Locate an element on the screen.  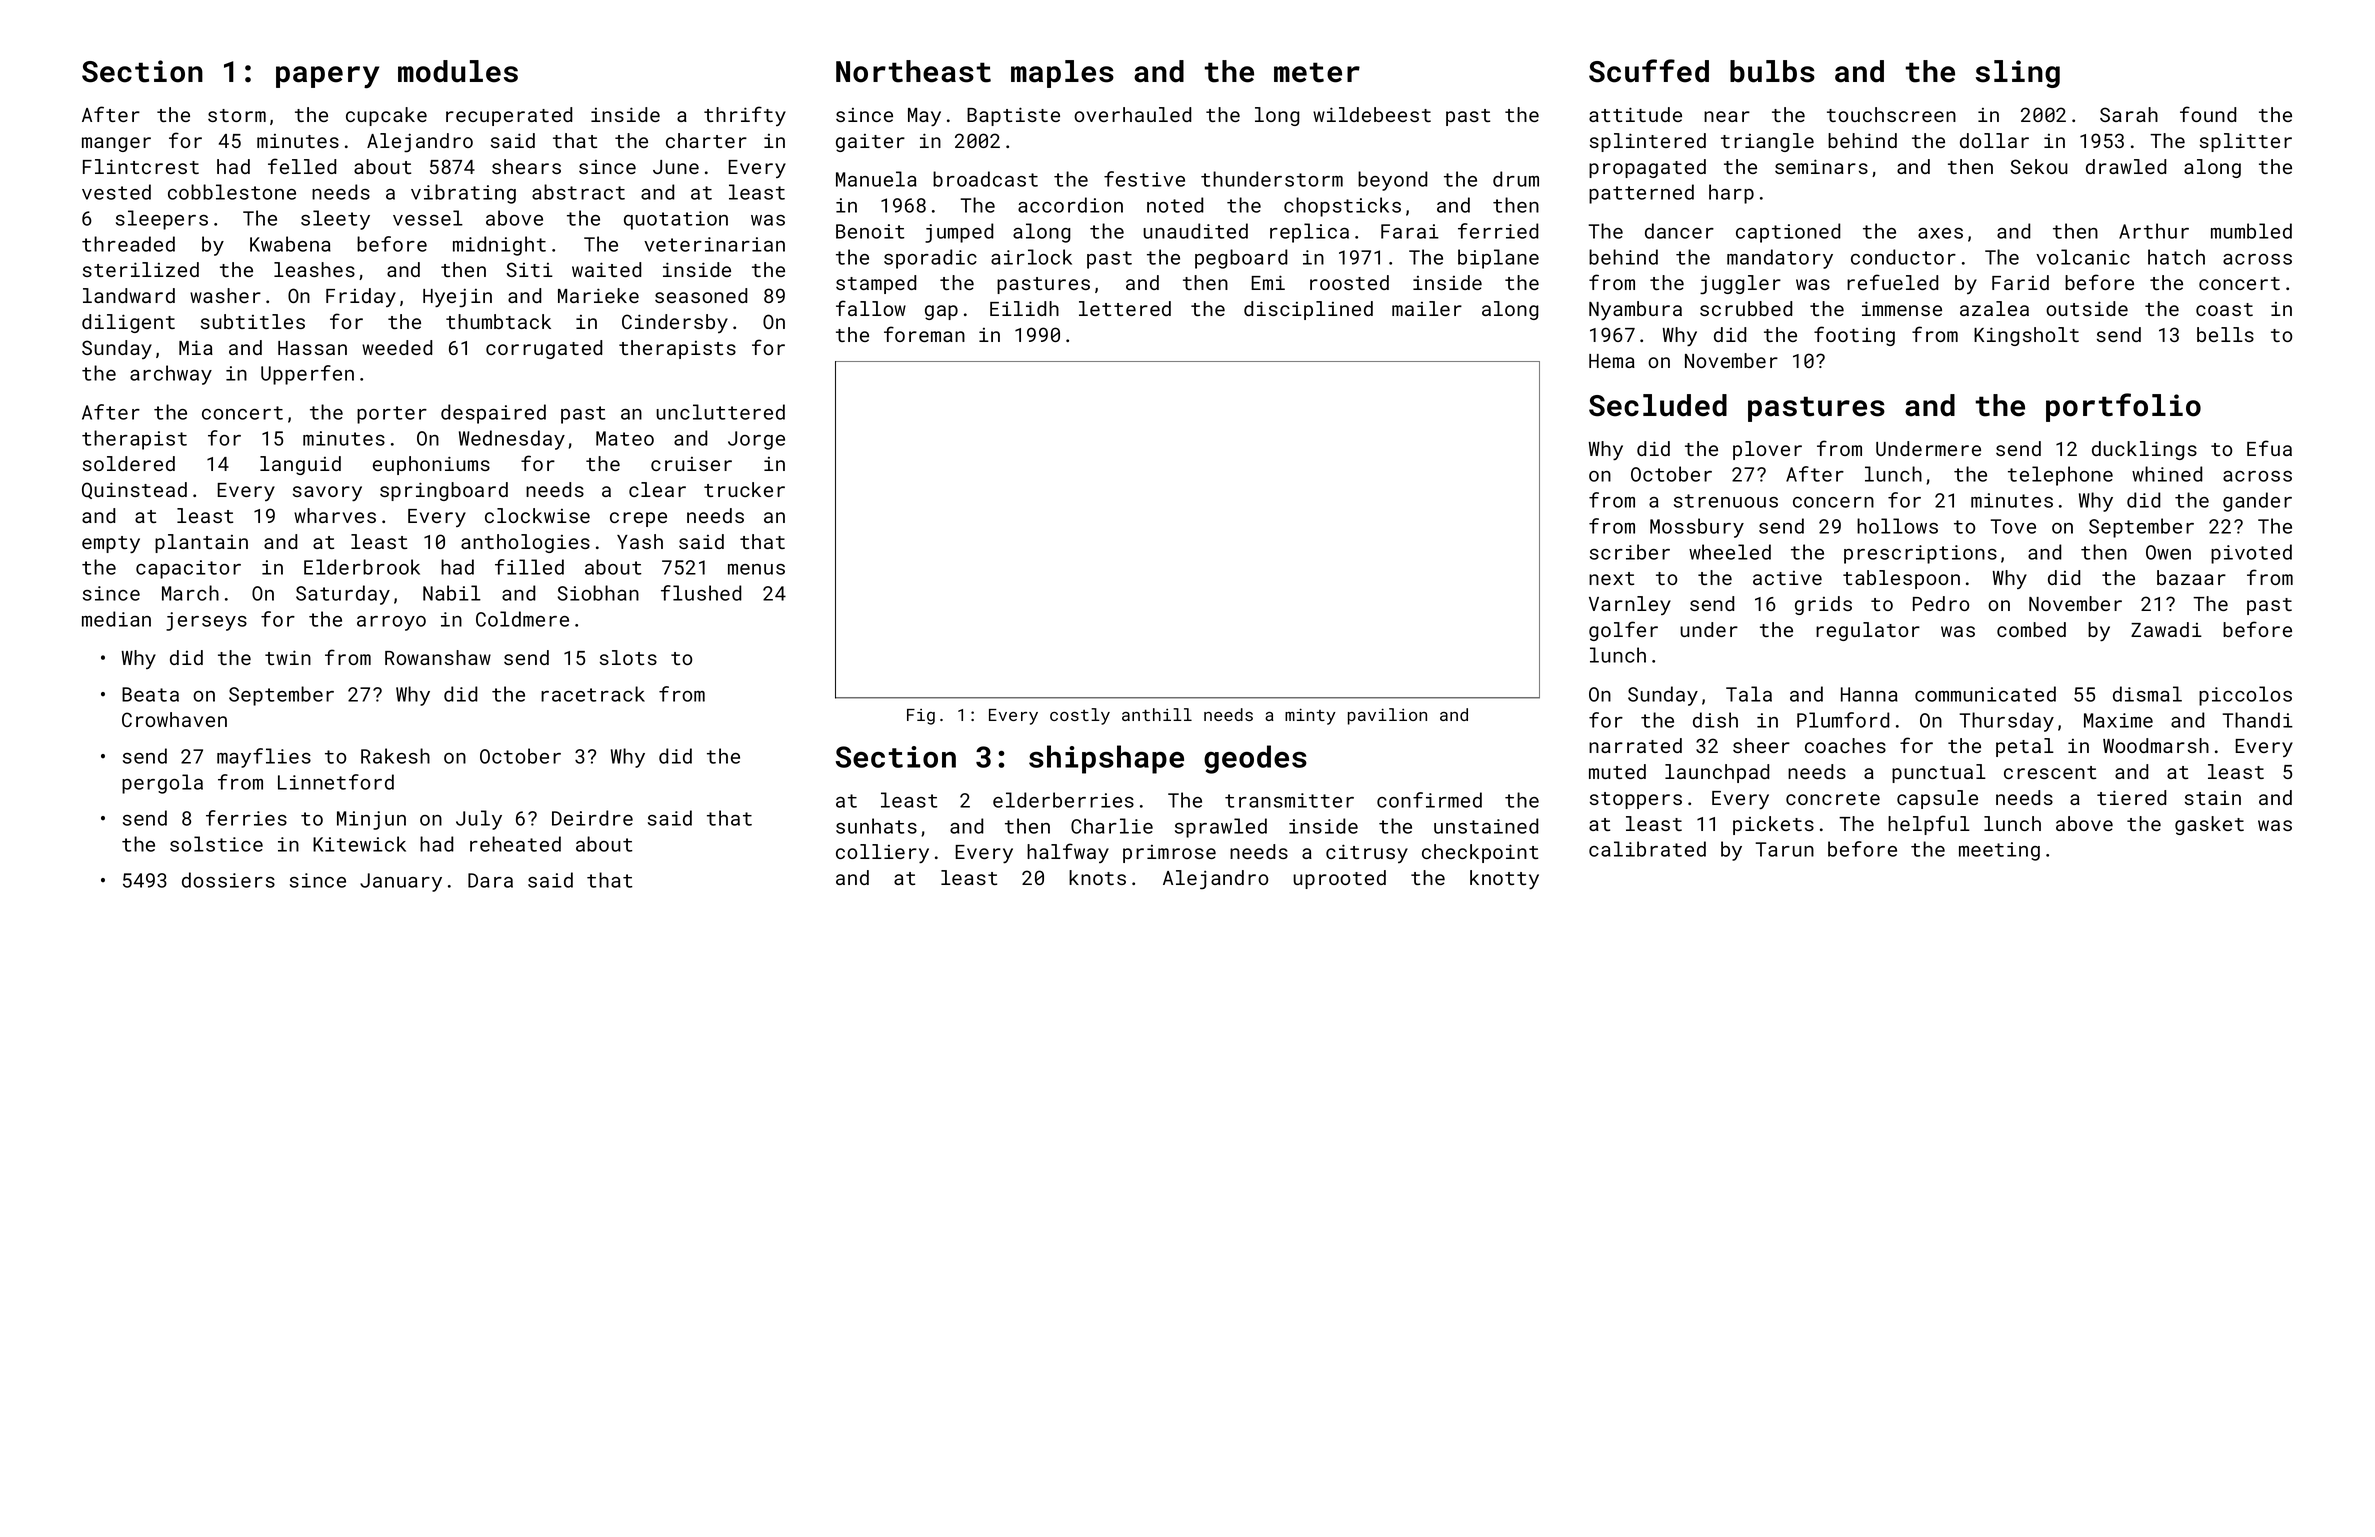
slots is located at coordinates (628, 657).
